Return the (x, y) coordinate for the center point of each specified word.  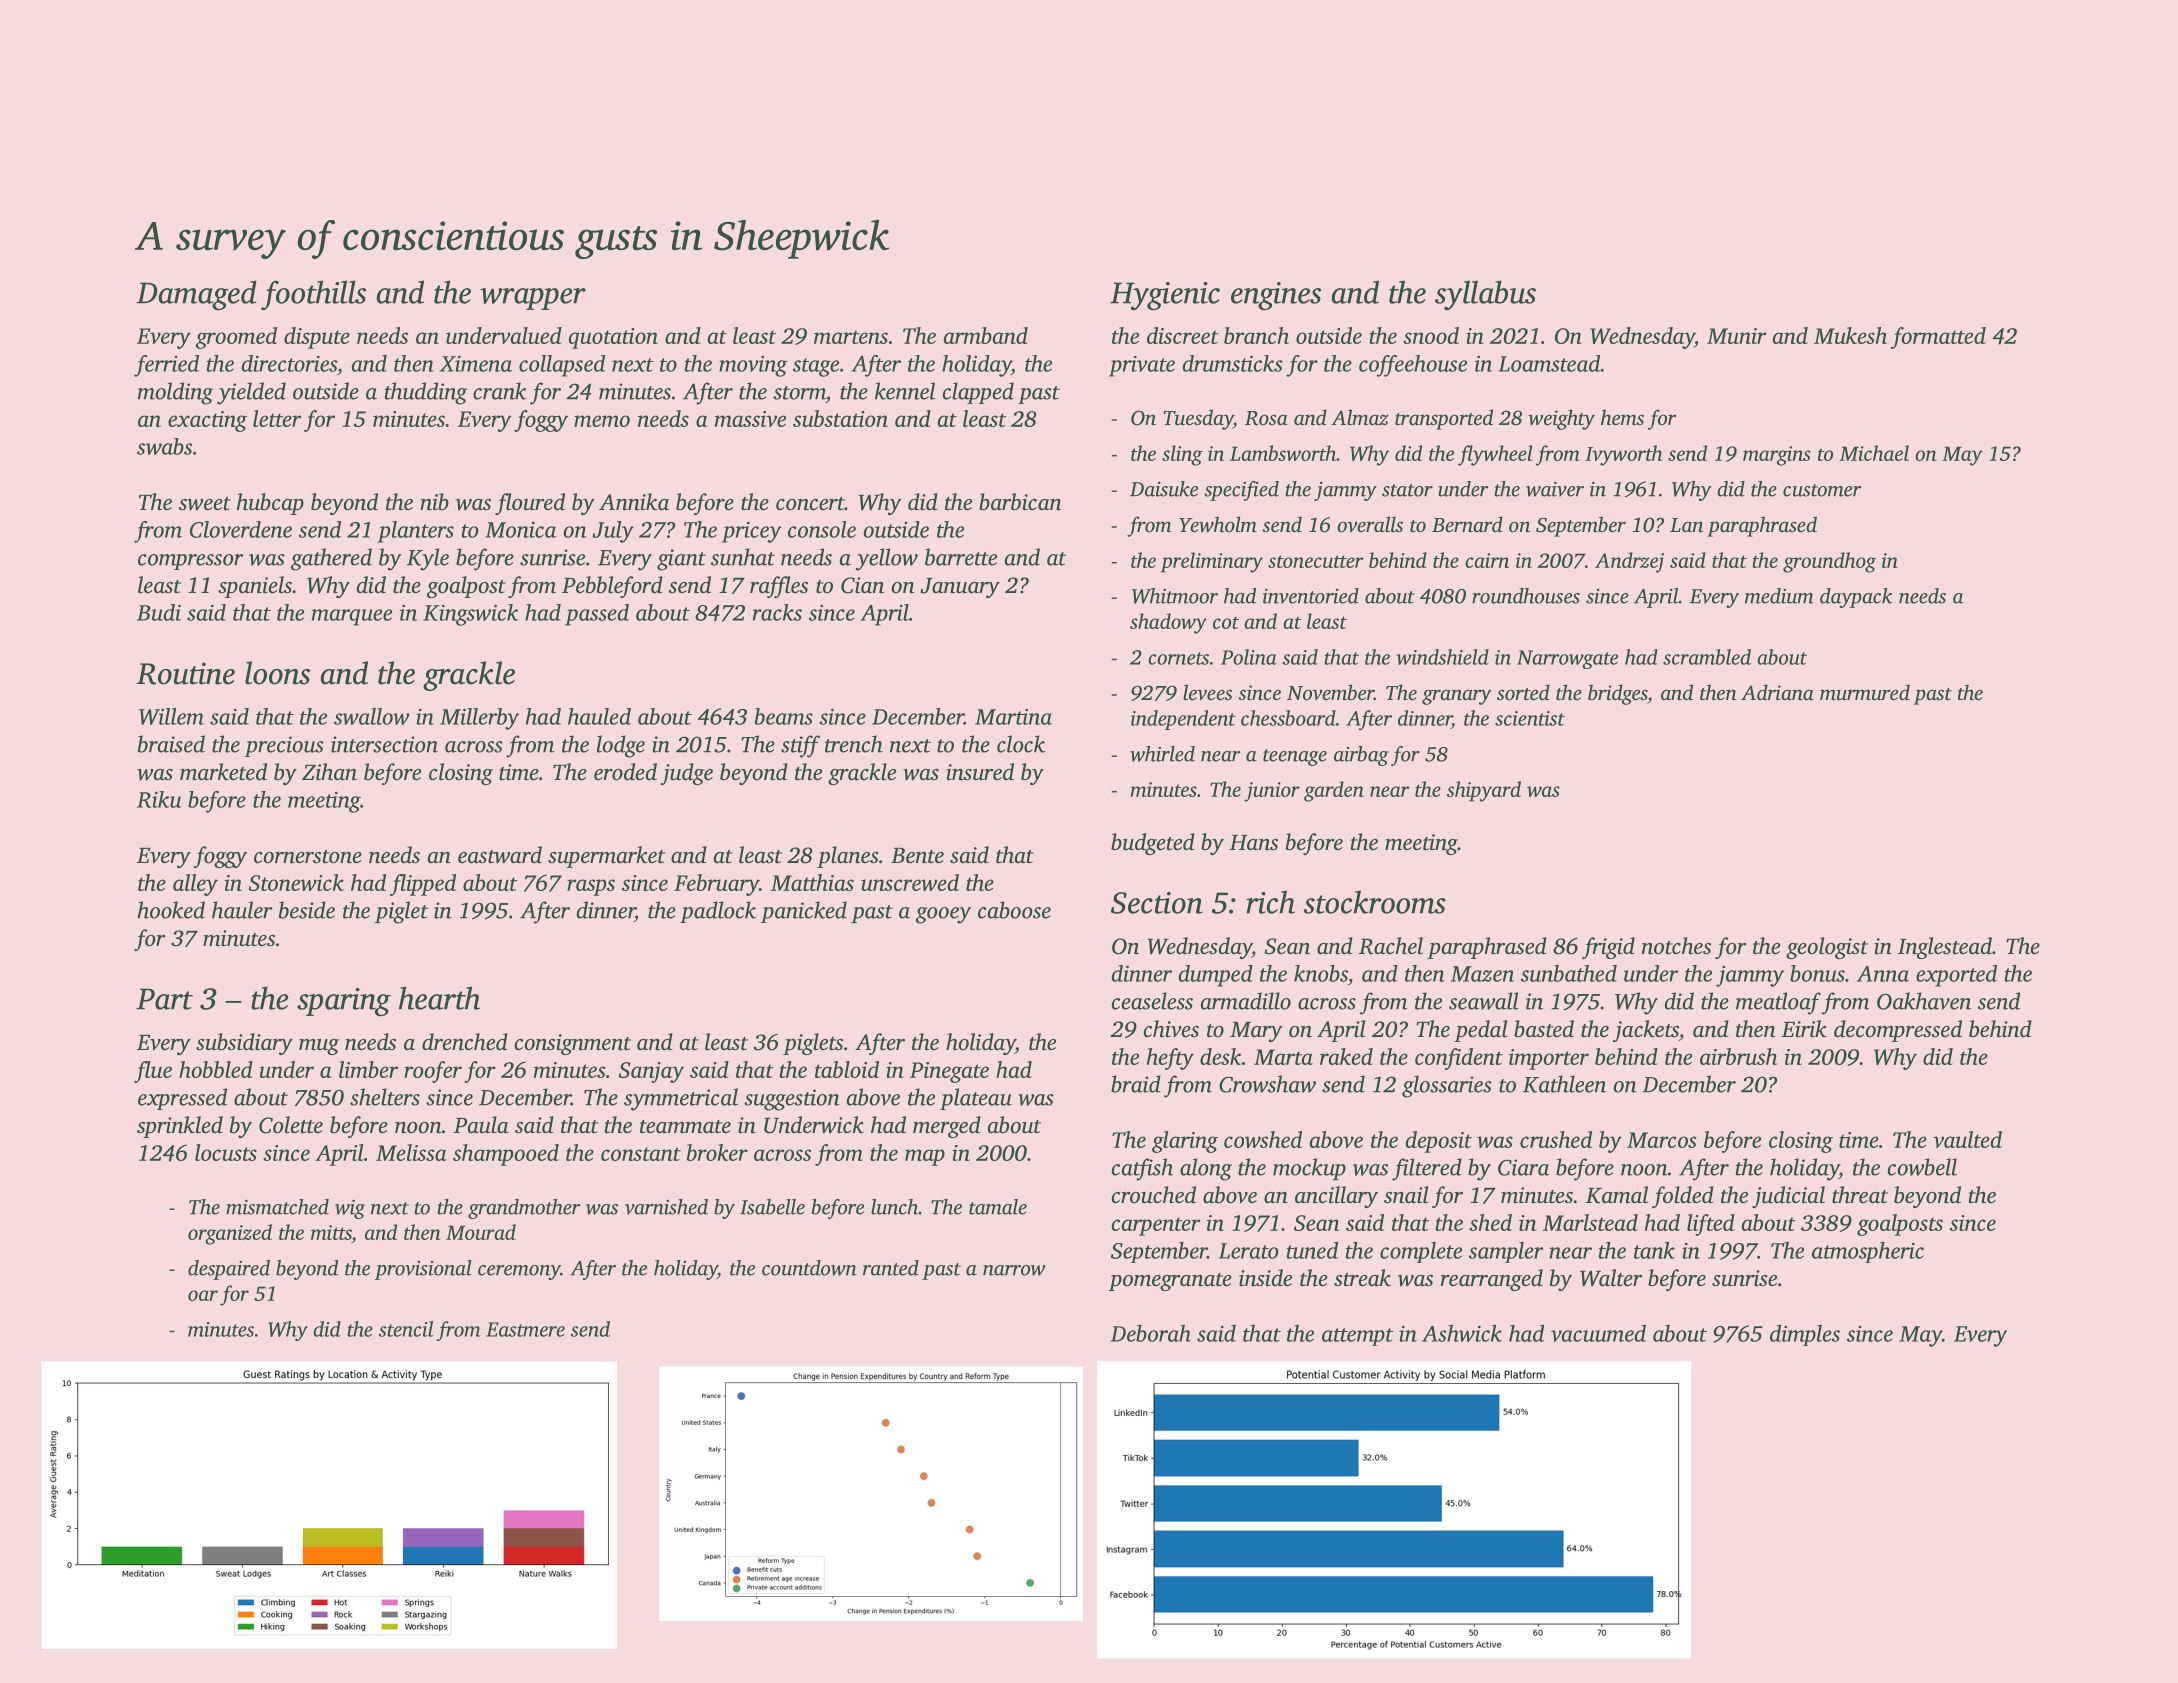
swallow (371, 716)
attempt (1357, 1337)
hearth (439, 998)
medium (1779, 596)
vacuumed (1598, 1333)
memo (602, 421)
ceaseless (1152, 1001)
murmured (1865, 692)
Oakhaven (1924, 1001)
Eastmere (525, 1329)
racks (777, 612)
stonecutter (1315, 561)
